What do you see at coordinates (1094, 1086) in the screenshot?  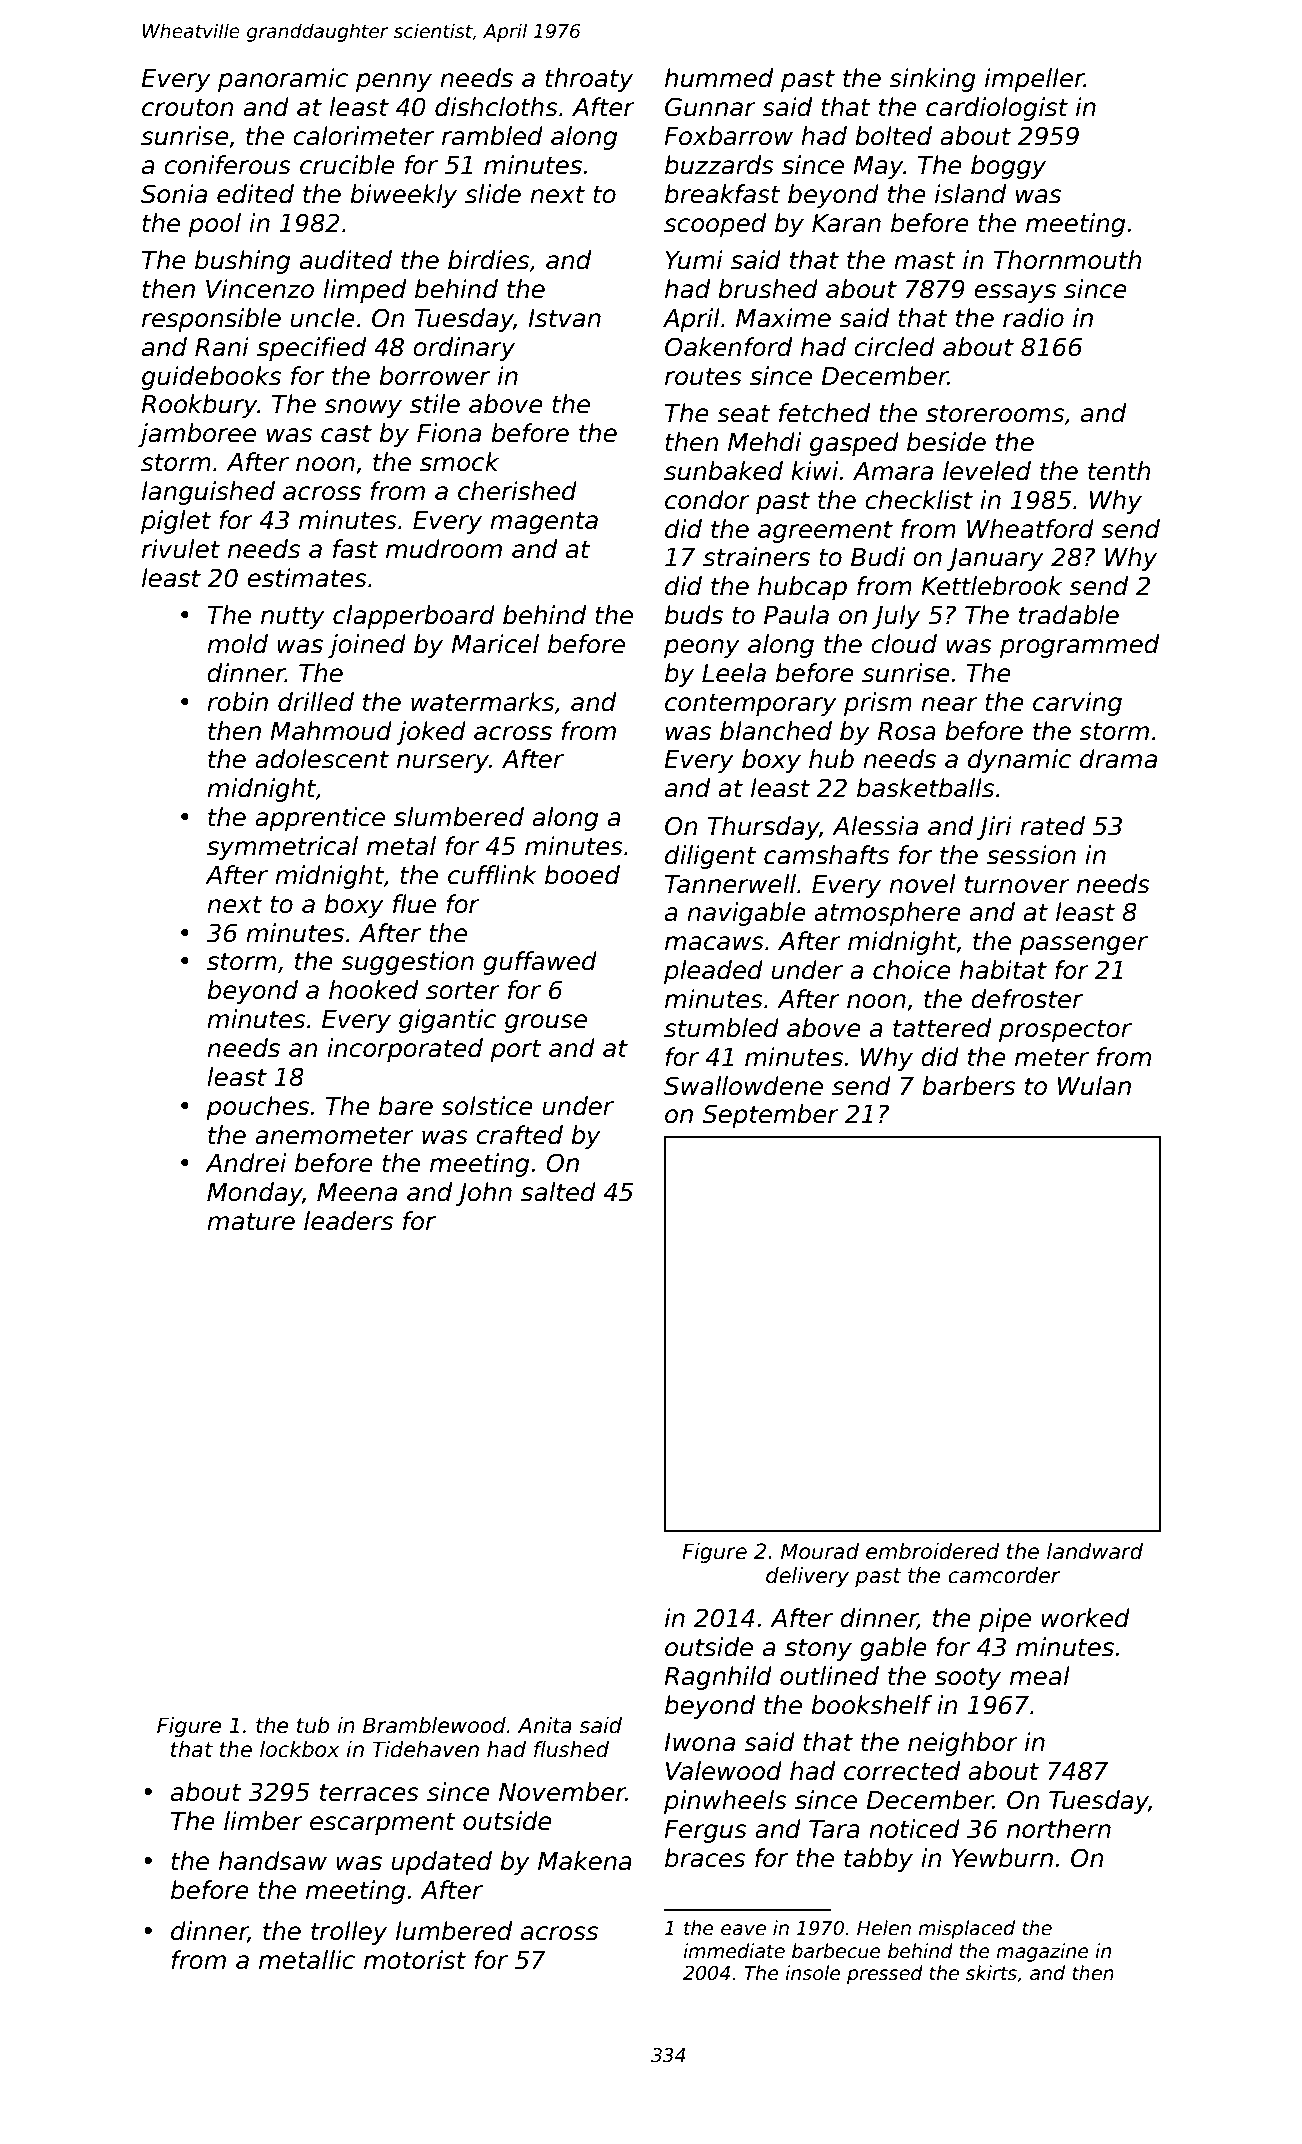 I see `Wulan` at bounding box center [1094, 1086].
